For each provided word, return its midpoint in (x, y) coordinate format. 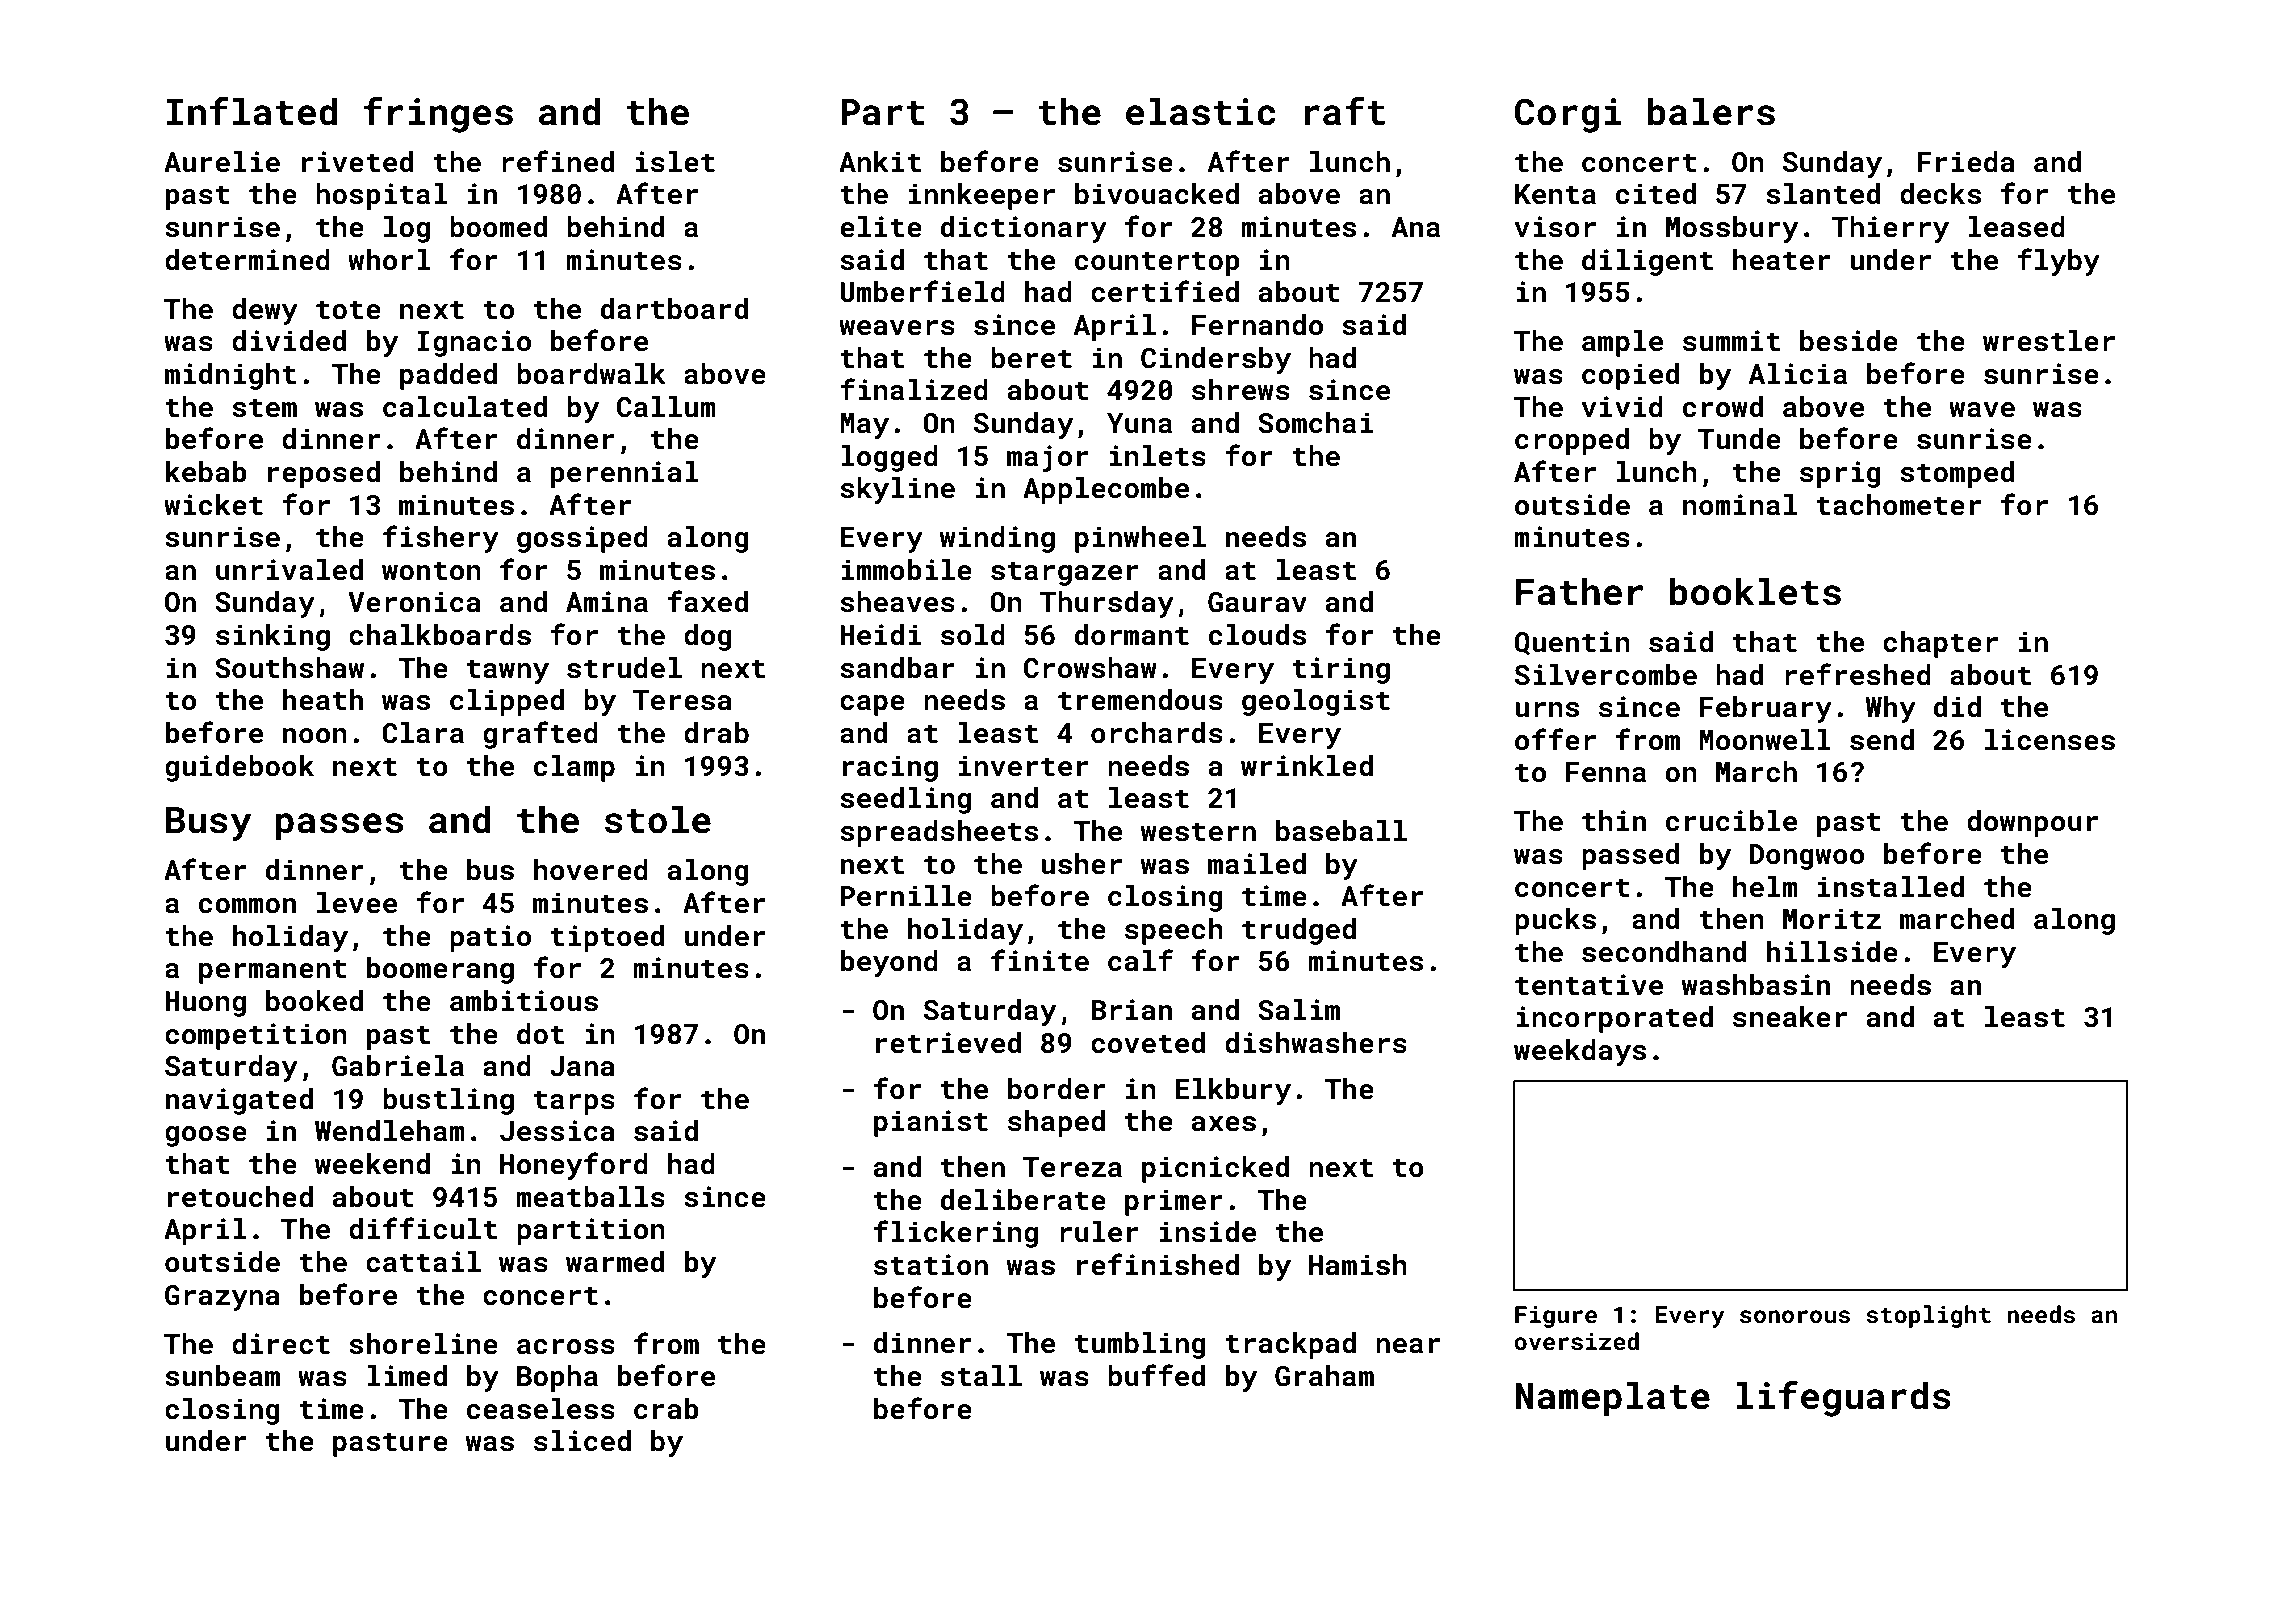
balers (1711, 111)
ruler (1099, 1232)
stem (264, 408)
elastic (1200, 111)
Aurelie (222, 162)
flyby (2058, 262)
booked (314, 1001)
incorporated (1614, 1019)
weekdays (1580, 1052)
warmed (615, 1262)
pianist (931, 1123)
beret (1031, 358)
